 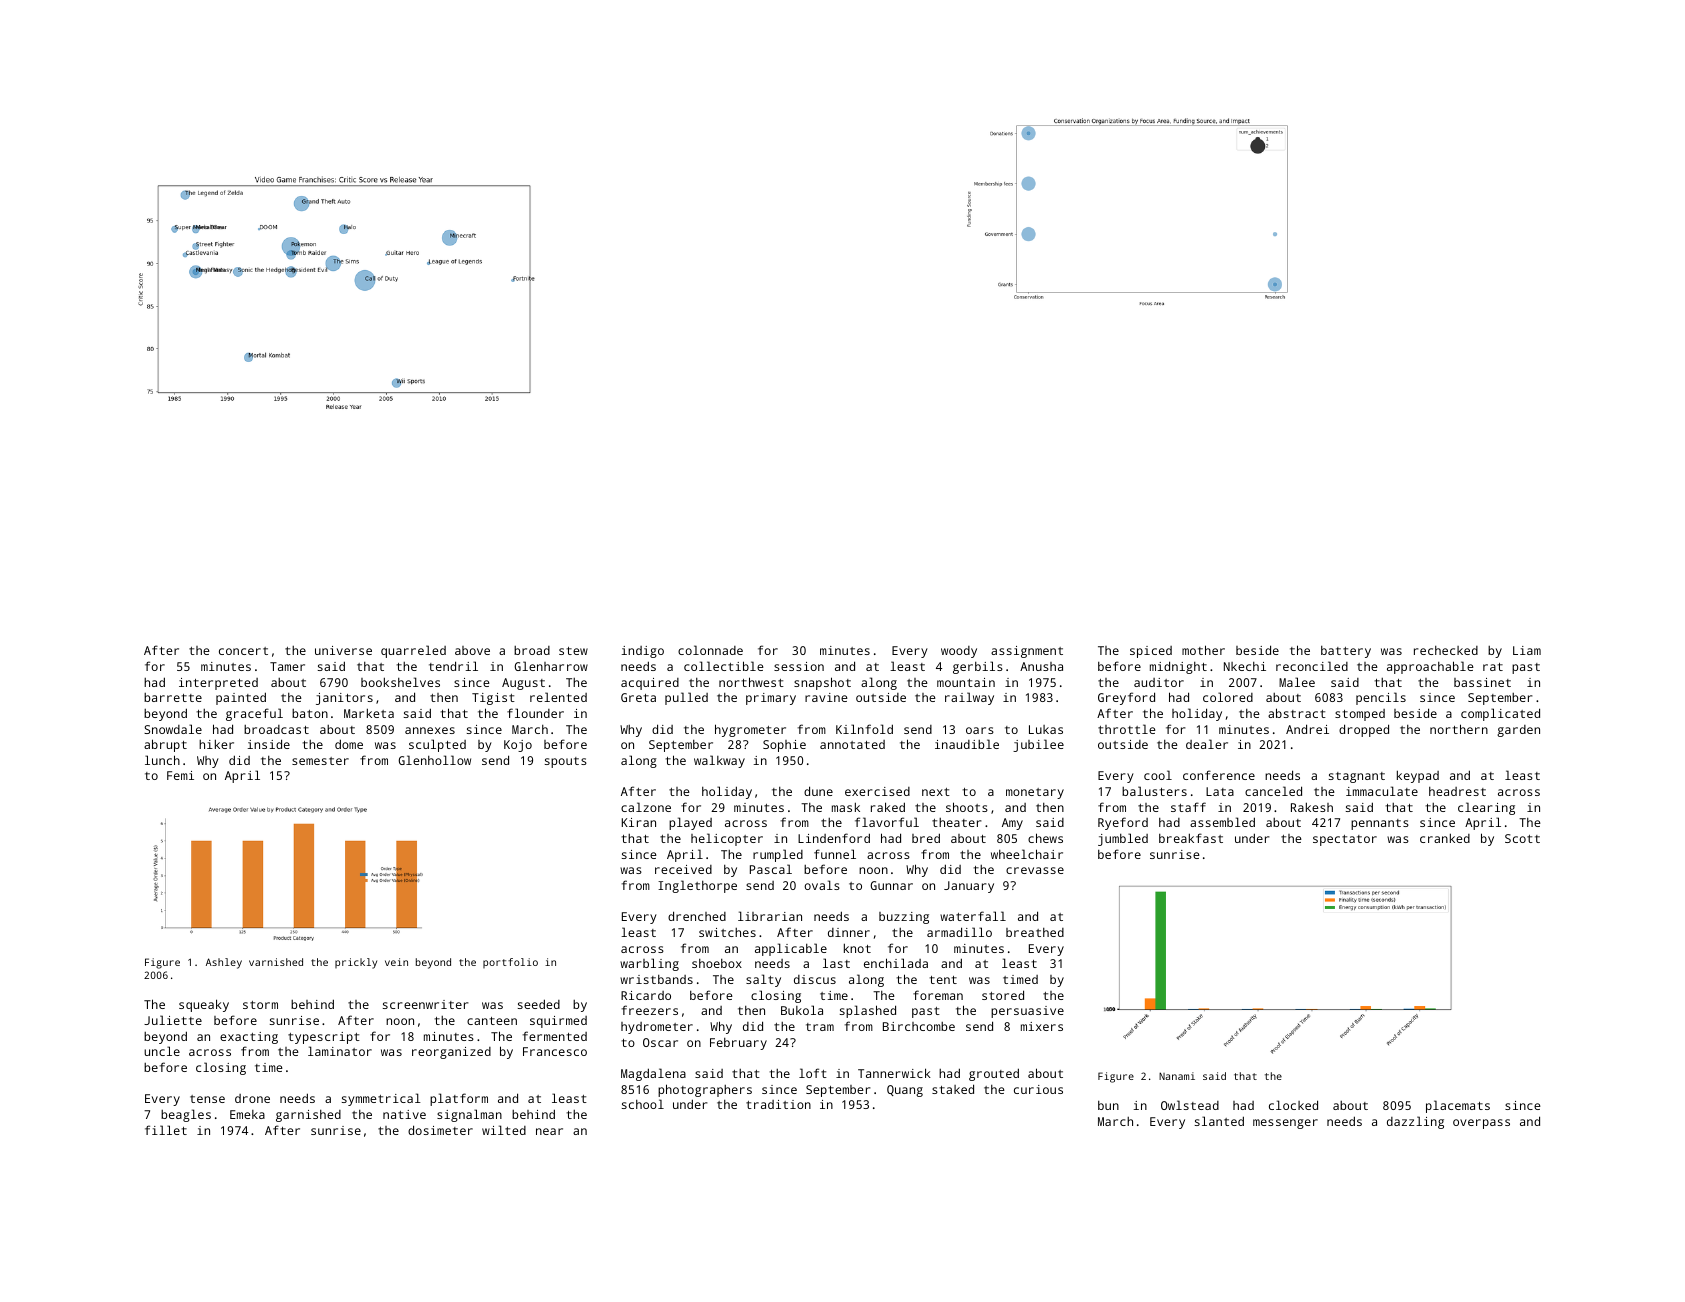 I want to click on breathed, so click(x=1035, y=932).
